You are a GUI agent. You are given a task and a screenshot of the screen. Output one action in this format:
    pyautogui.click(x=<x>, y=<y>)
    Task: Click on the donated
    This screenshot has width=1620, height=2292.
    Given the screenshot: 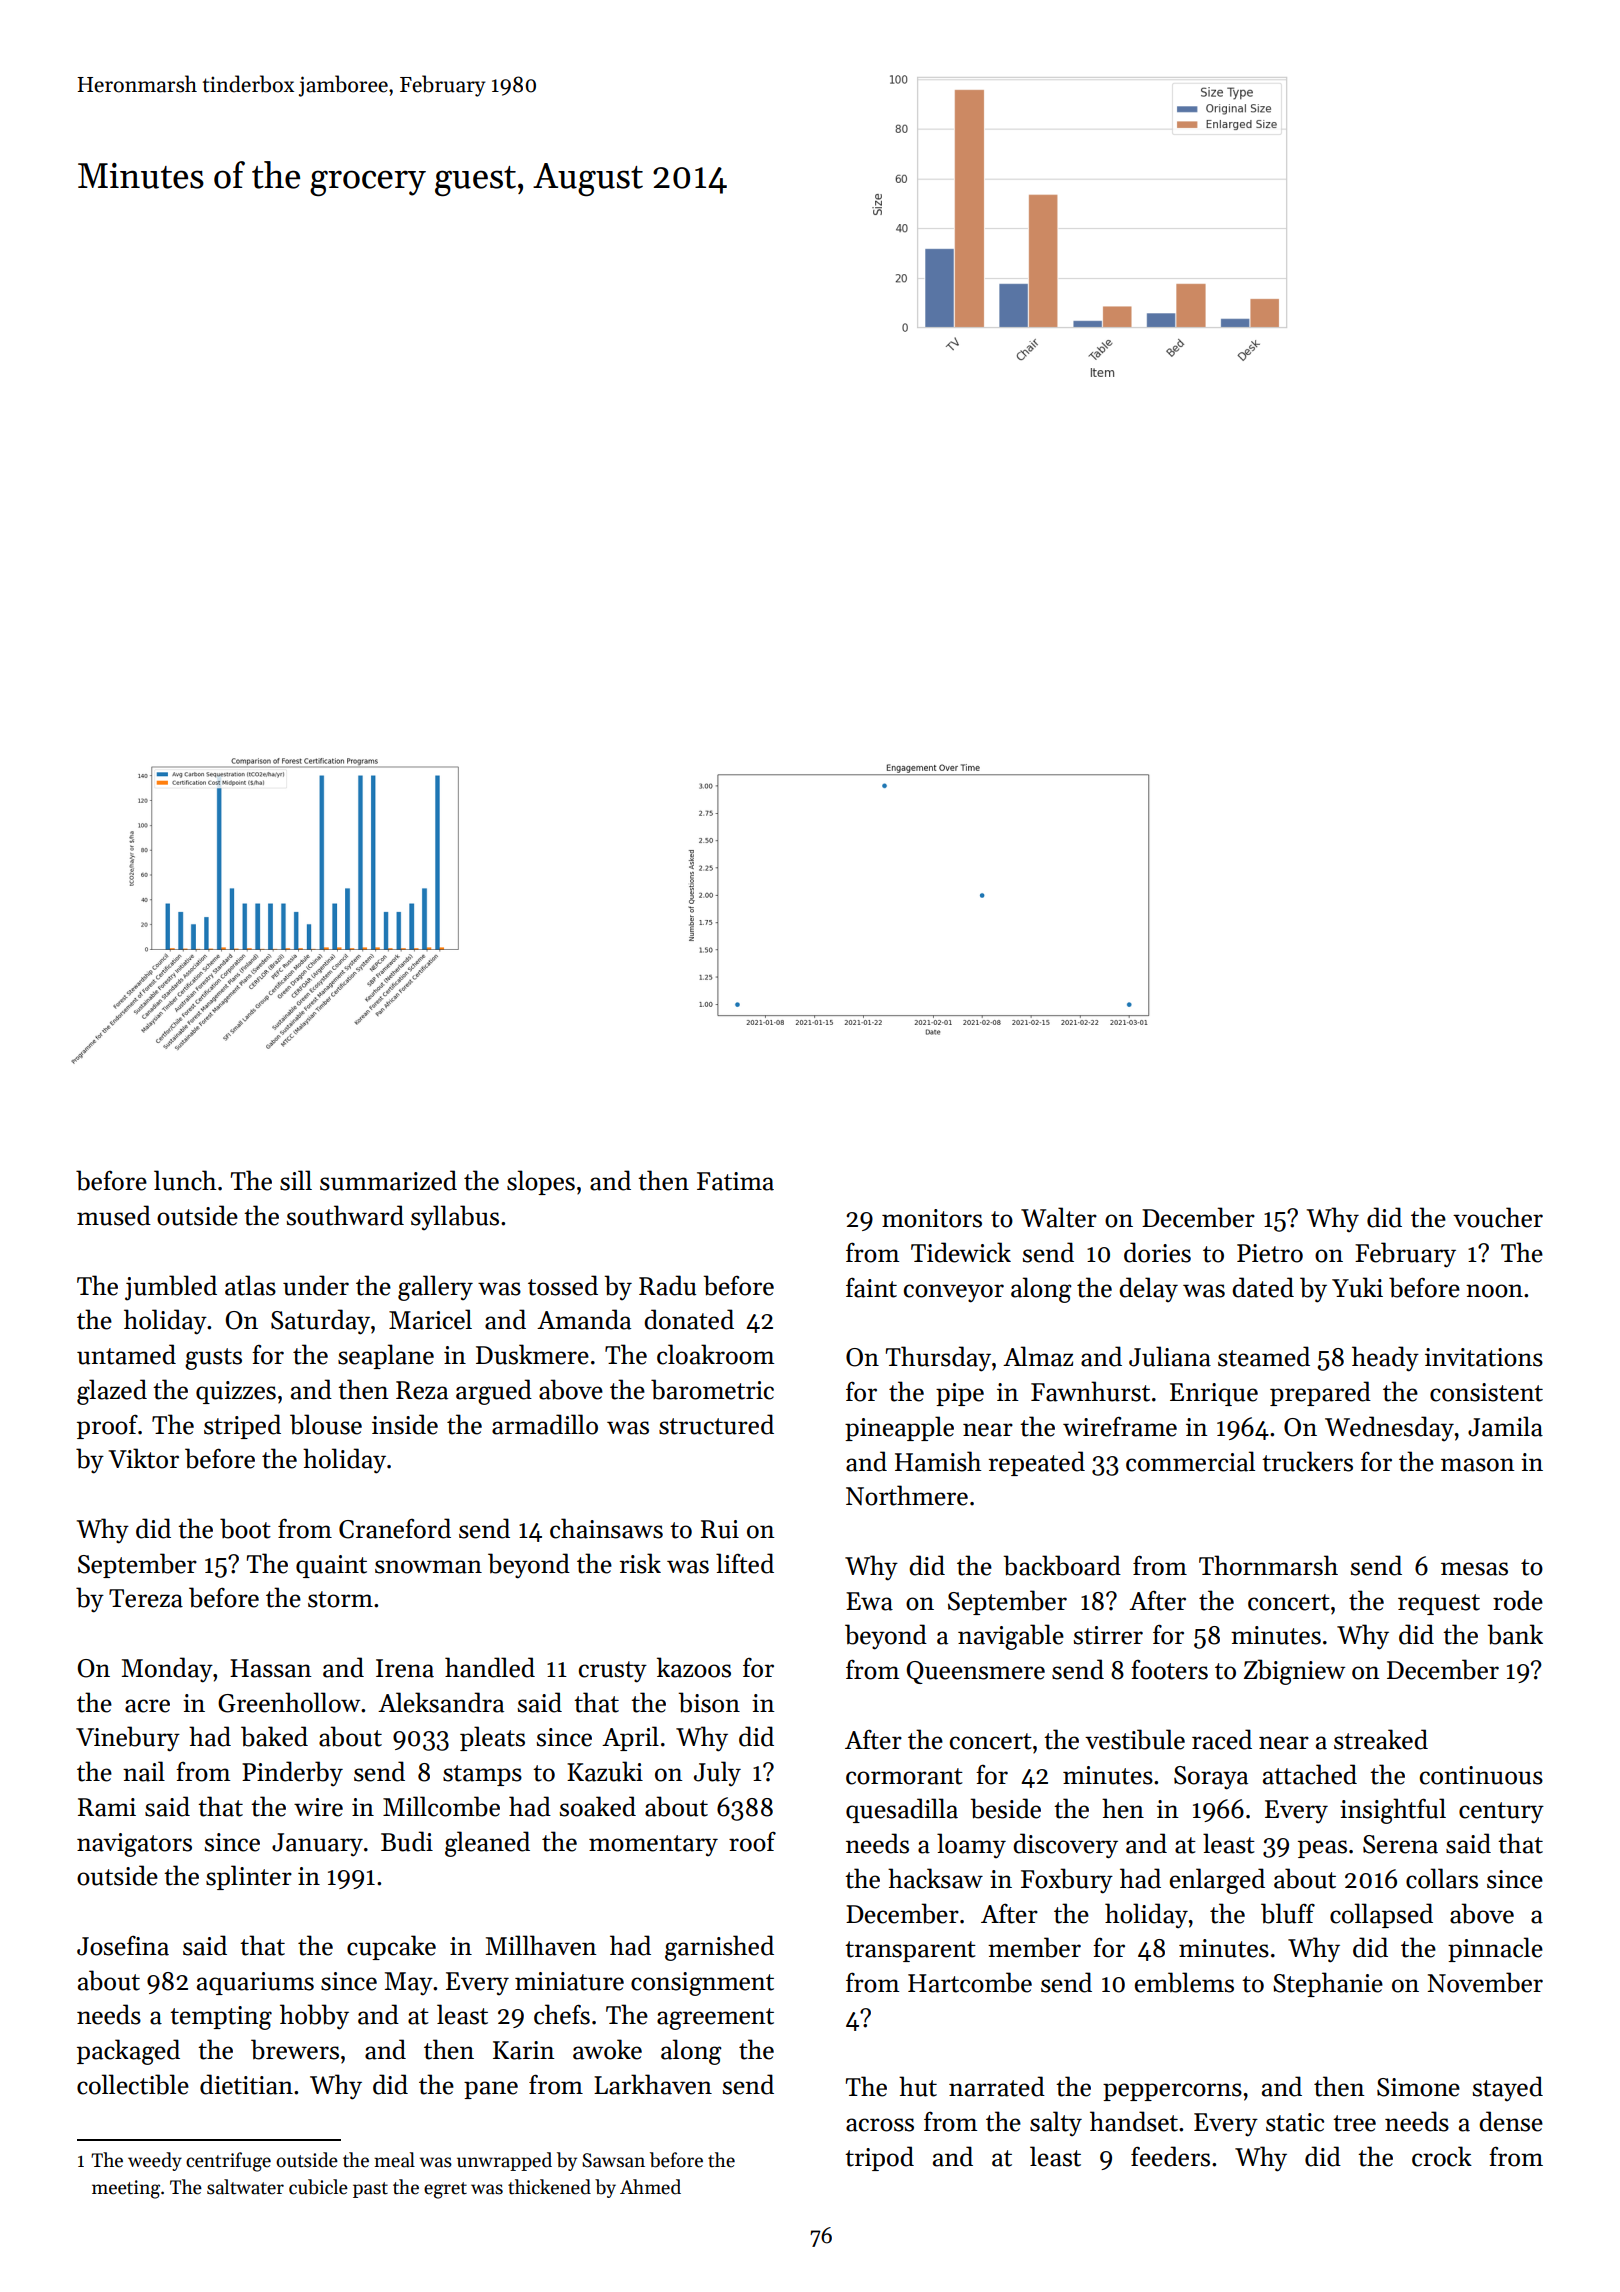 What is the action you would take?
    pyautogui.click(x=689, y=1319)
